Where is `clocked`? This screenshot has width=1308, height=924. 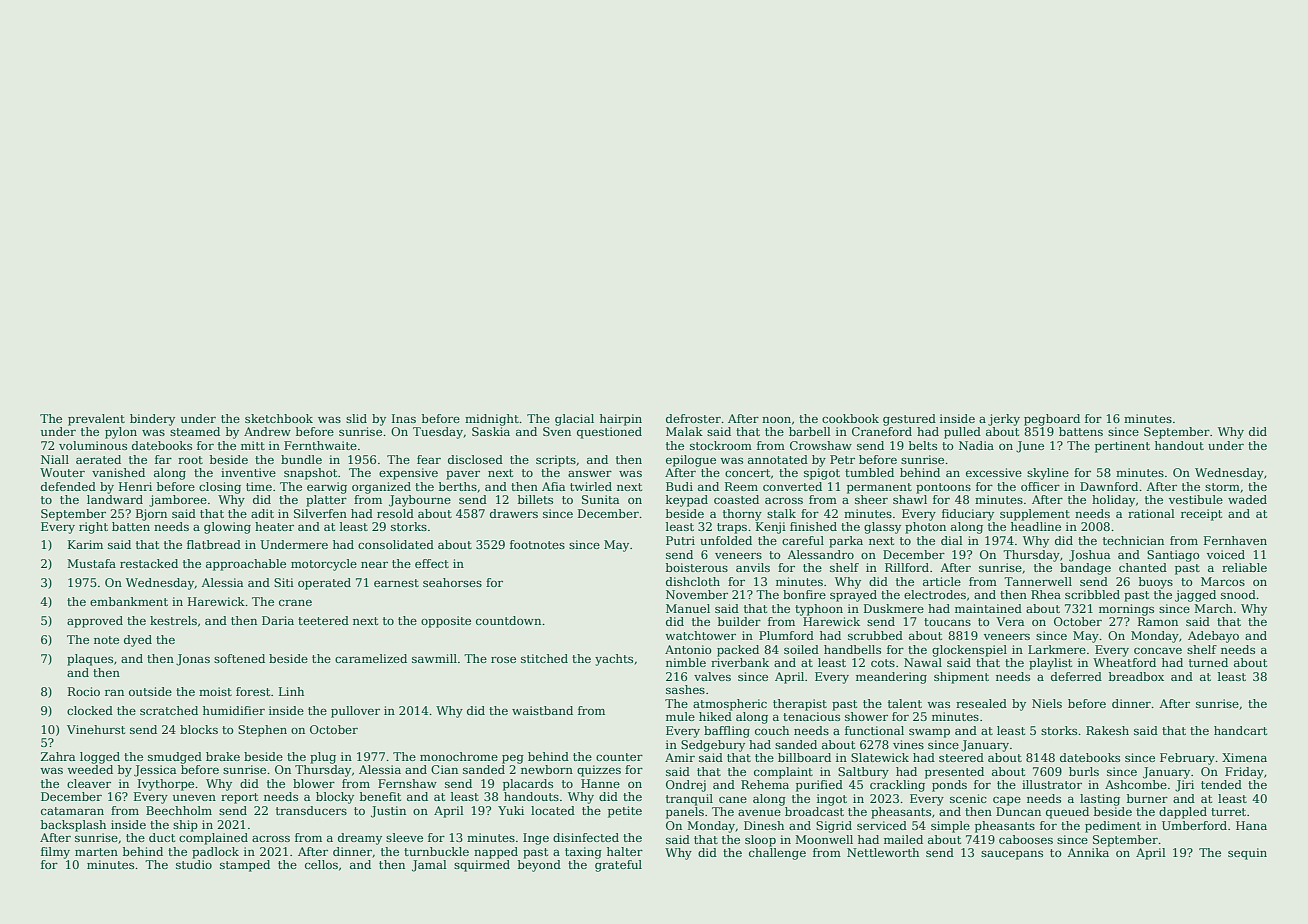
clocked is located at coordinates (90, 710).
